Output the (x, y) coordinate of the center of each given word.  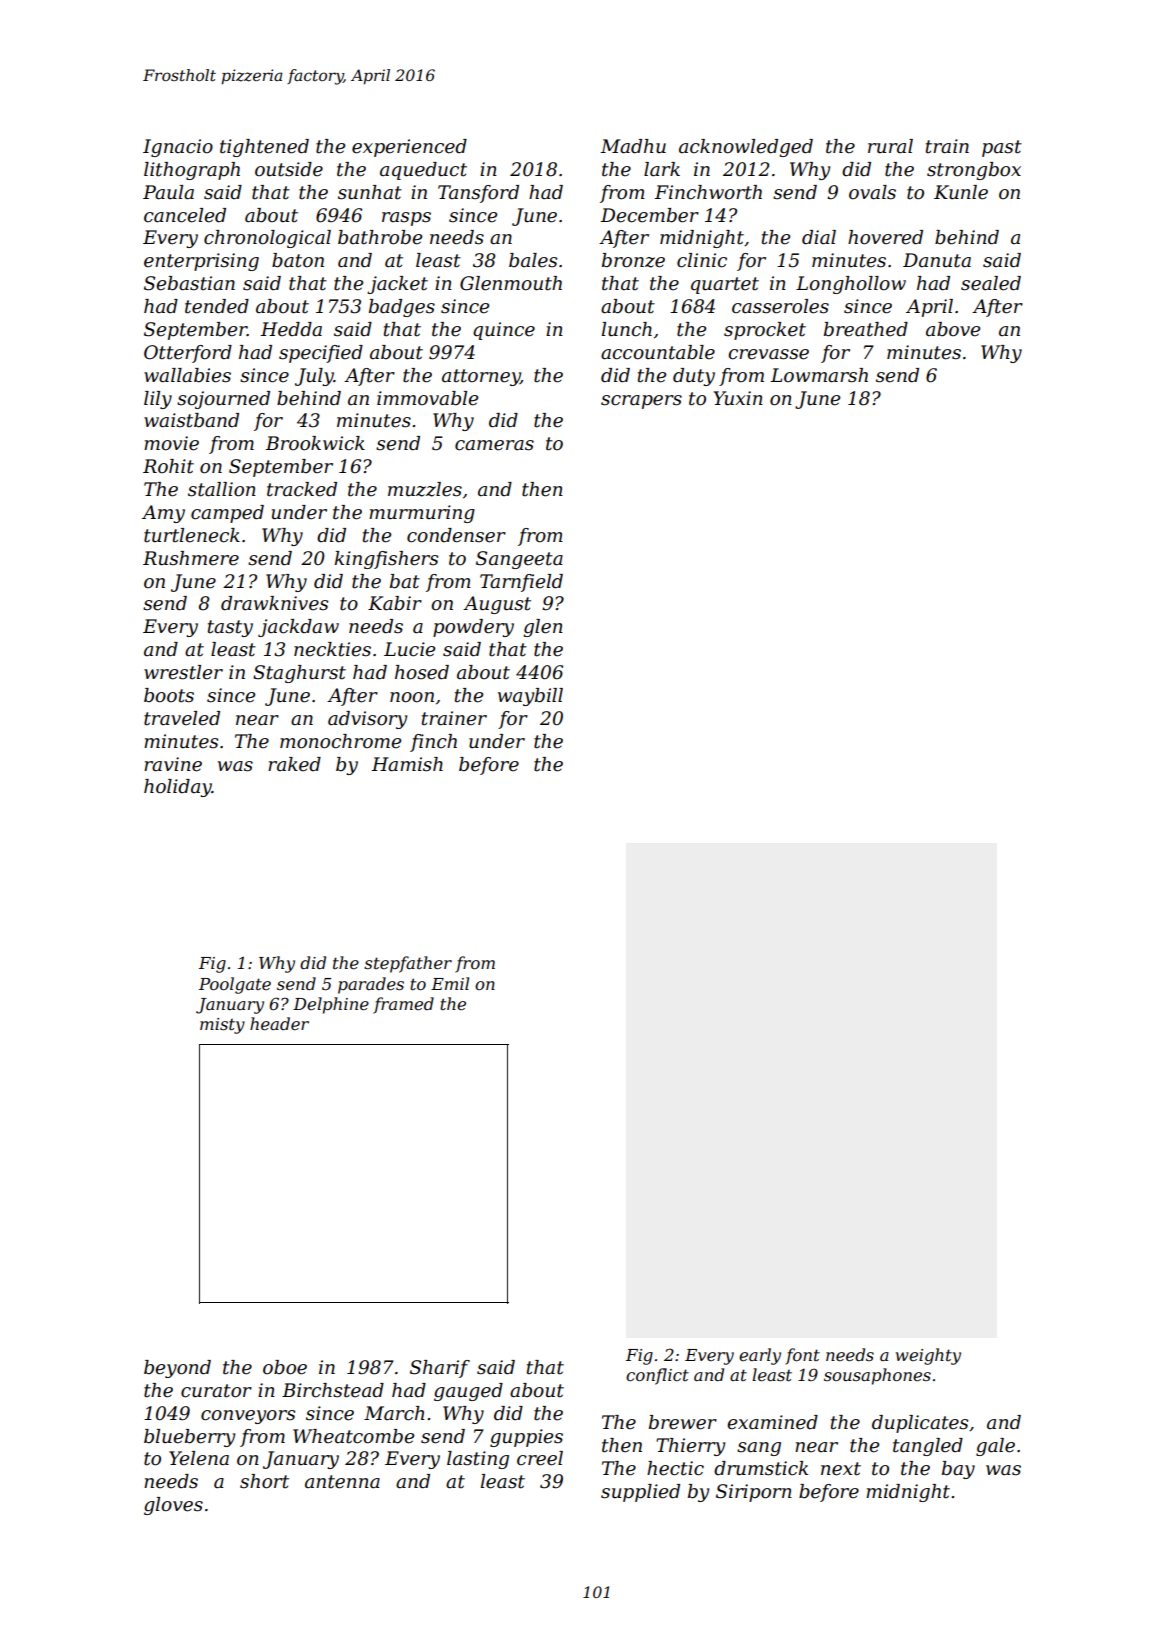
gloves (173, 1506)
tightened (264, 148)
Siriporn (754, 1493)
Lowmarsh (819, 375)
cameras (494, 445)
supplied (640, 1493)
